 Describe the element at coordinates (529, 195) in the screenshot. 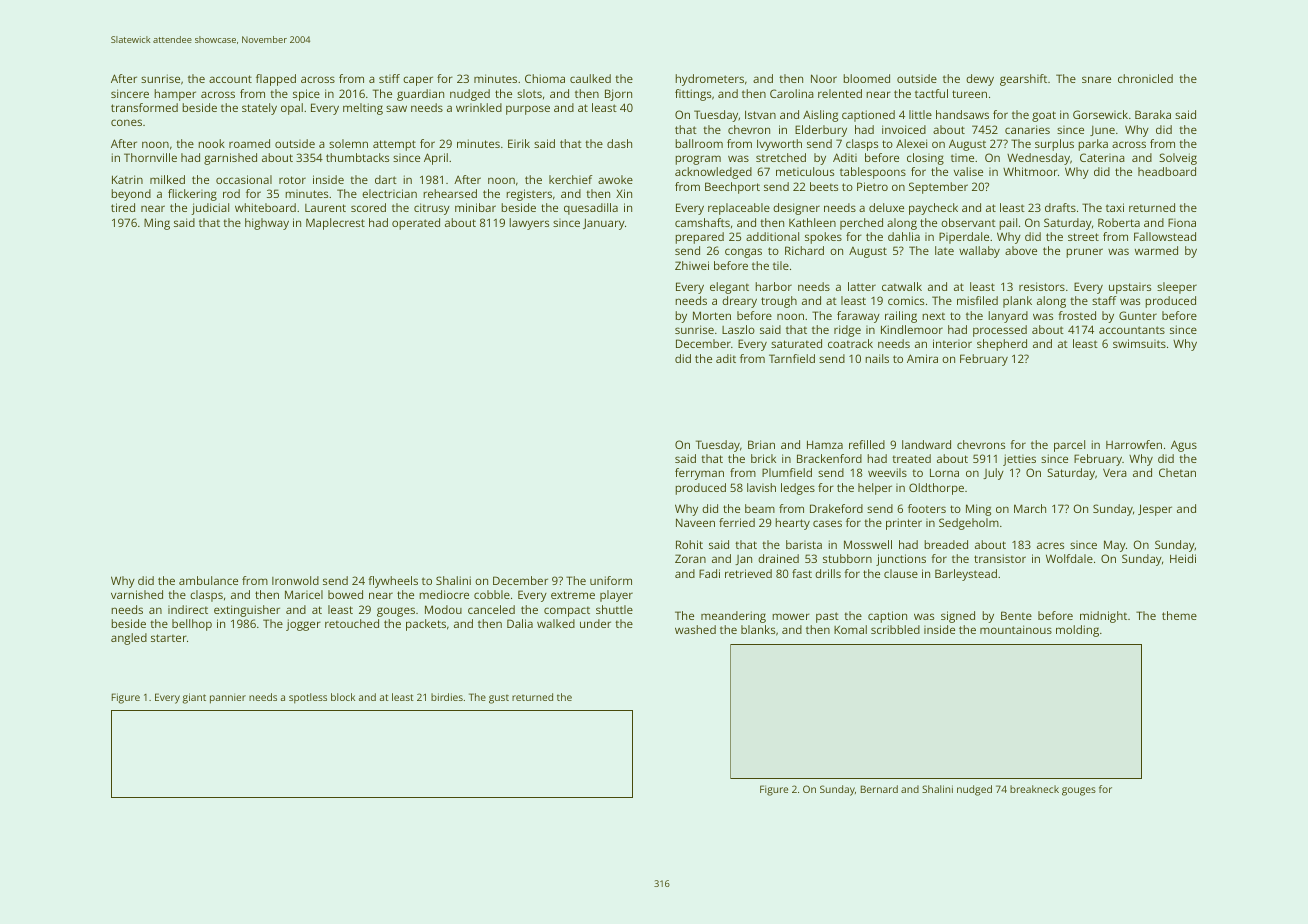

I see `registers` at that location.
